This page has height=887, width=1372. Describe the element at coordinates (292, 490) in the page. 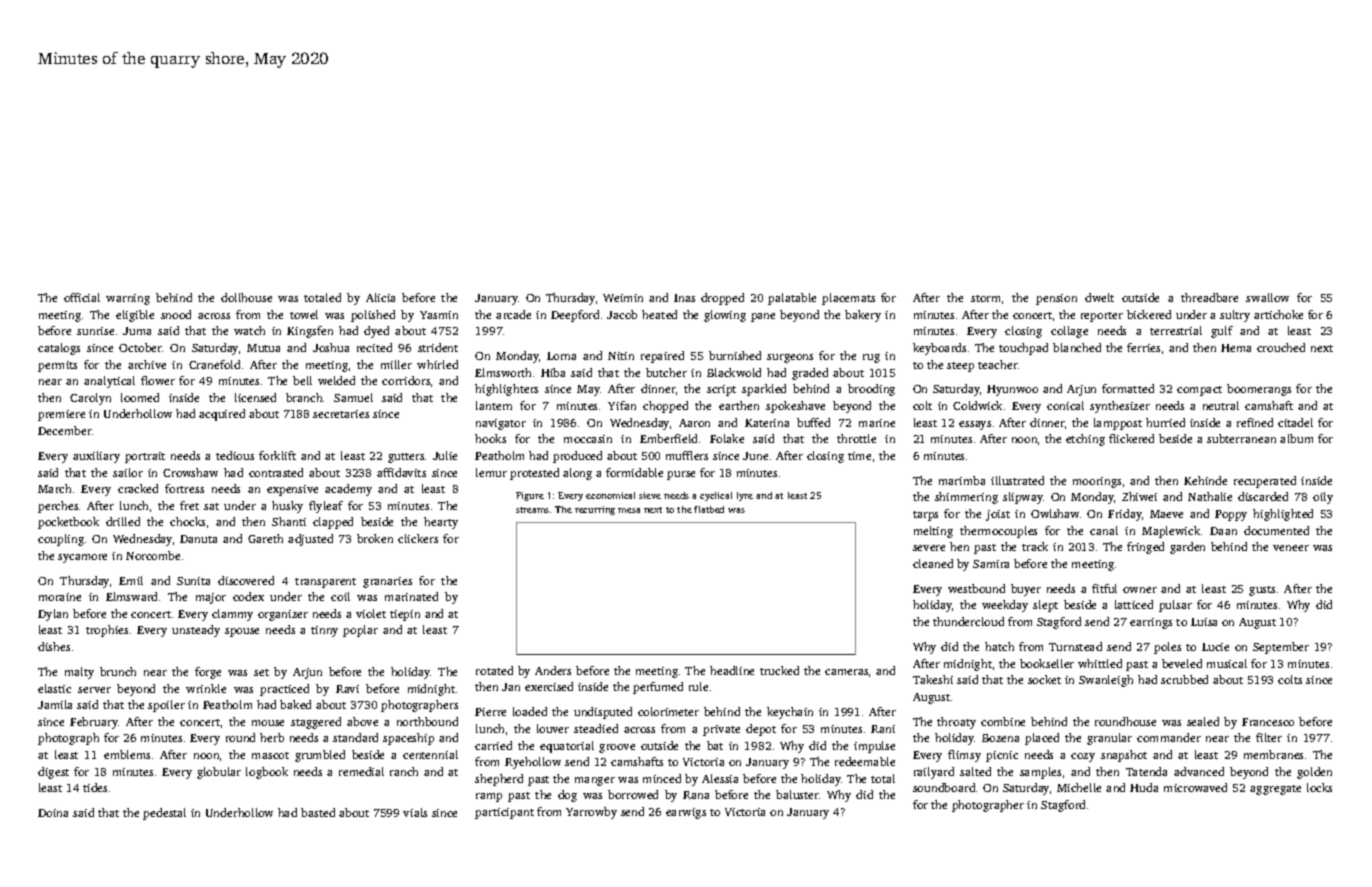

I see `expensive` at that location.
